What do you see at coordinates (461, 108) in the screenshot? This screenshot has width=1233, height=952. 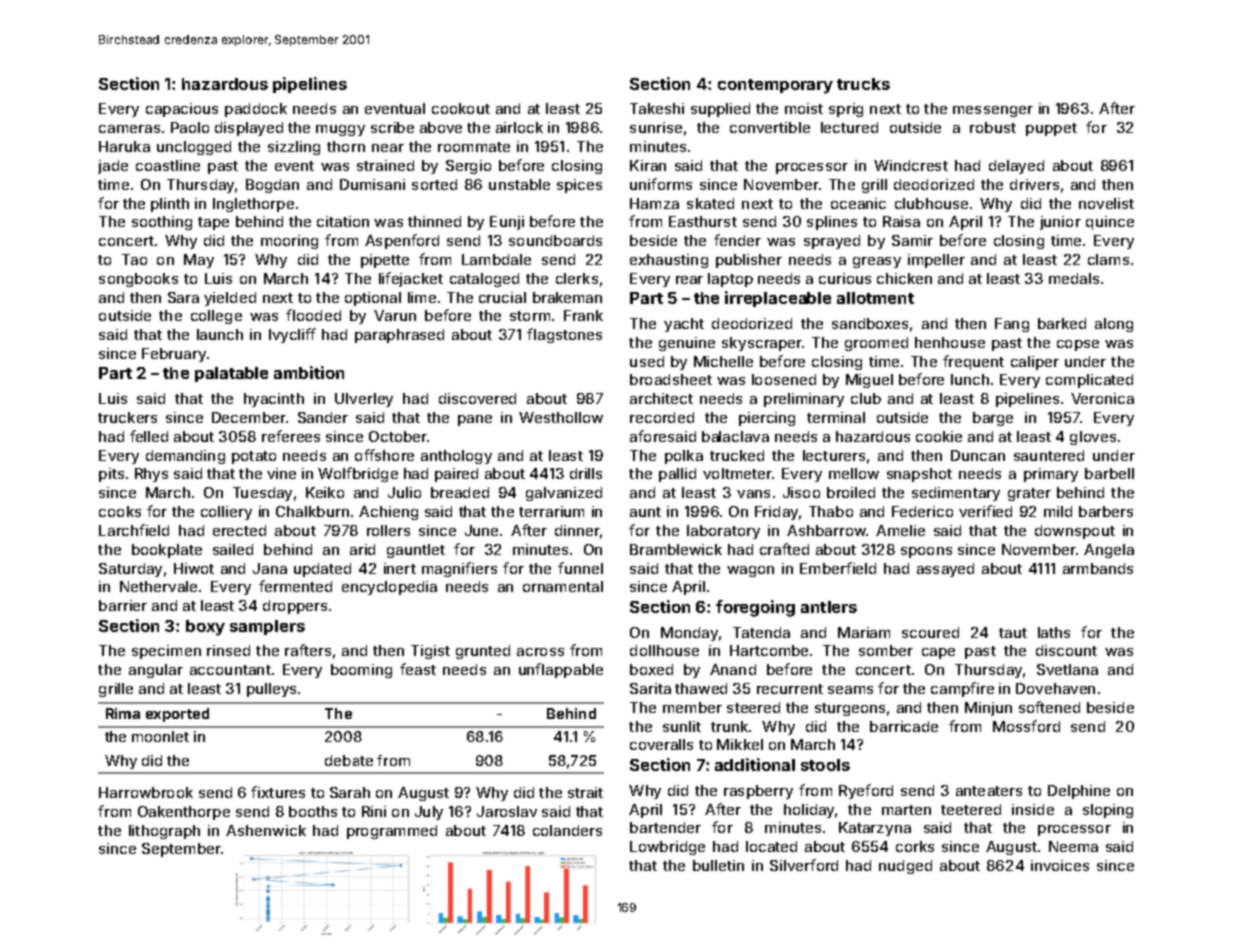 I see `cookout` at bounding box center [461, 108].
